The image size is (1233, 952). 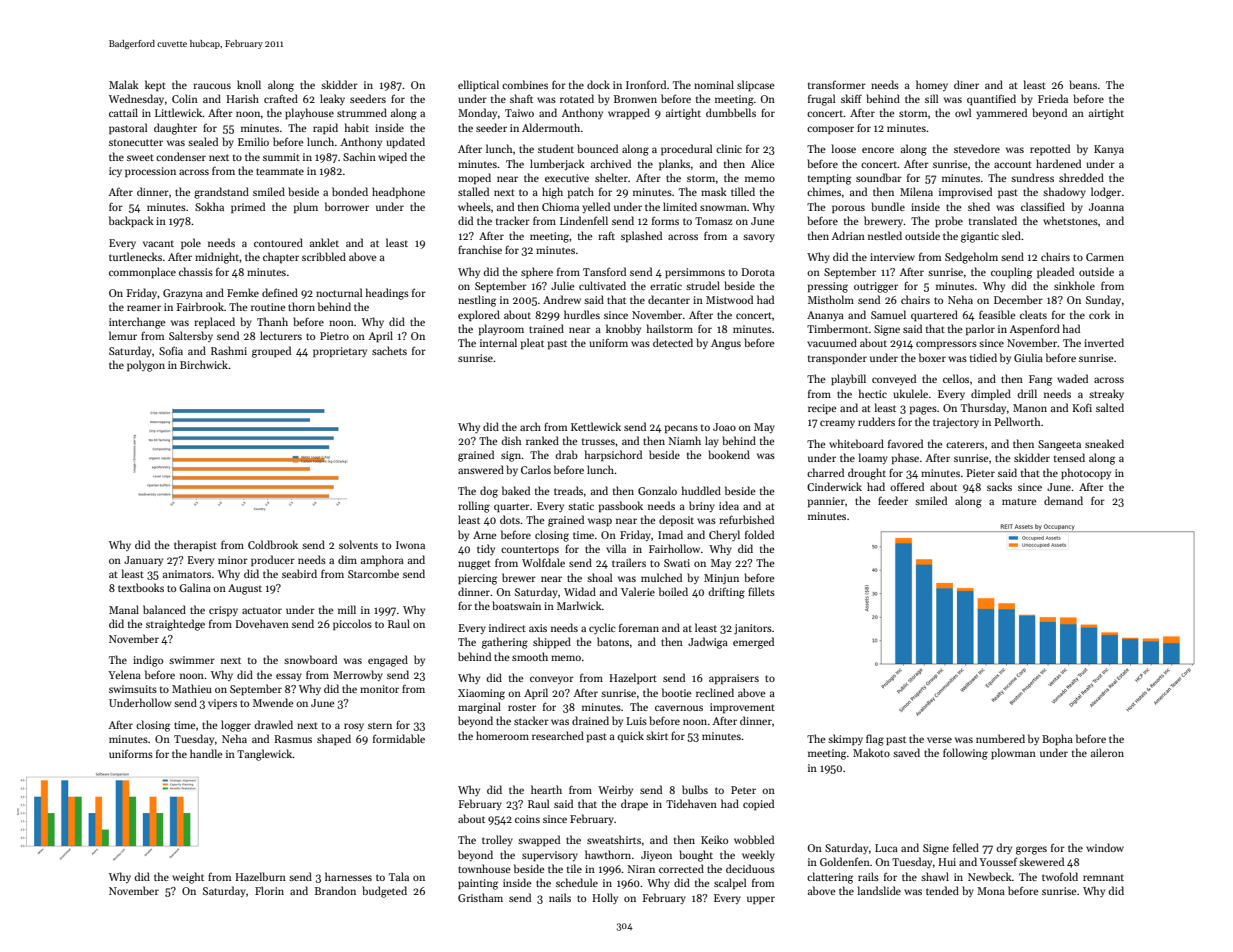 I want to click on boiled, so click(x=673, y=591).
